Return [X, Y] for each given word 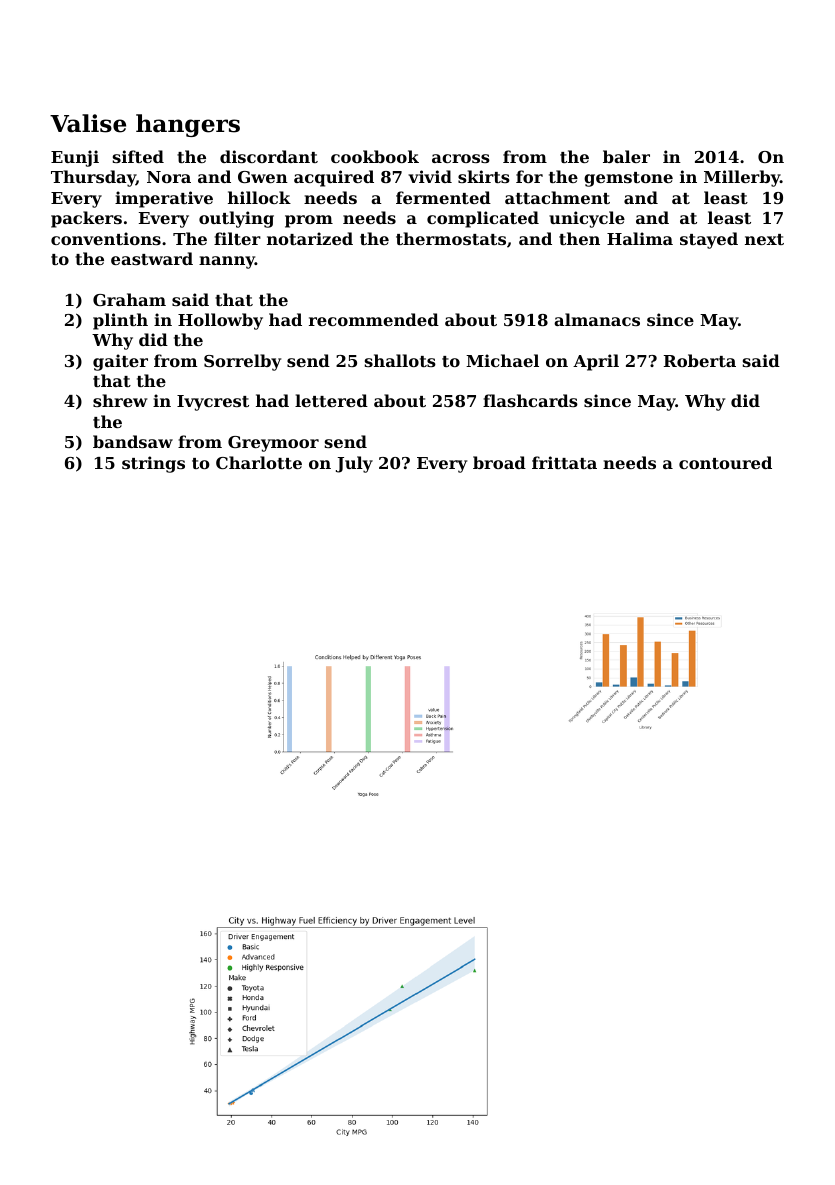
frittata [564, 462]
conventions [106, 238]
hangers [188, 125]
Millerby [742, 178]
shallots [400, 360]
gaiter [120, 362]
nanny [227, 262]
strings [153, 464]
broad [499, 462]
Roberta [700, 360]
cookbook [375, 156]
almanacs [597, 319]
